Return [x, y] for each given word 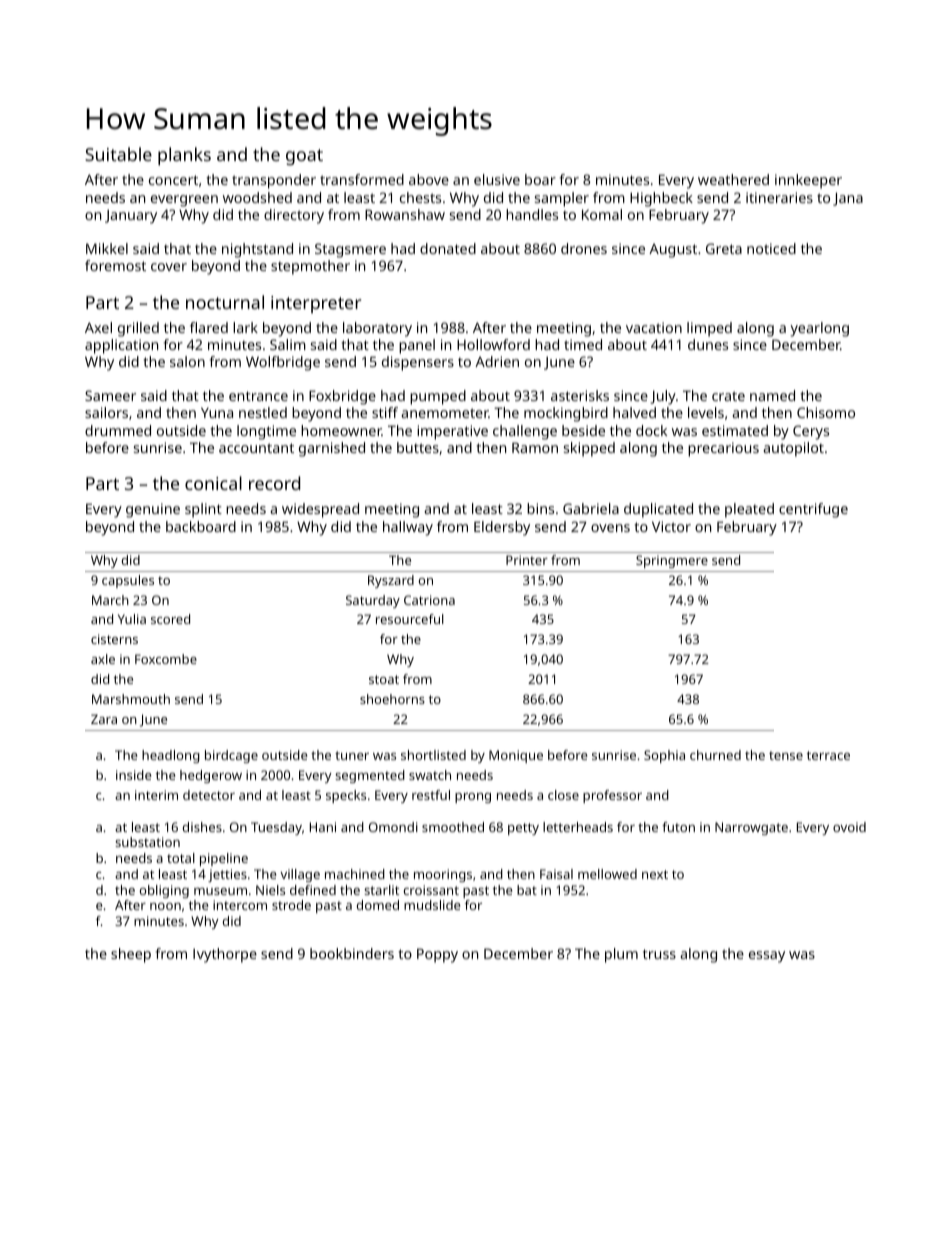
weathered [733, 179]
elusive [497, 179]
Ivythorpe [225, 955]
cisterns [114, 639]
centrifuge [813, 510]
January [131, 217]
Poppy [437, 955]
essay [767, 957]
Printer [527, 560]
